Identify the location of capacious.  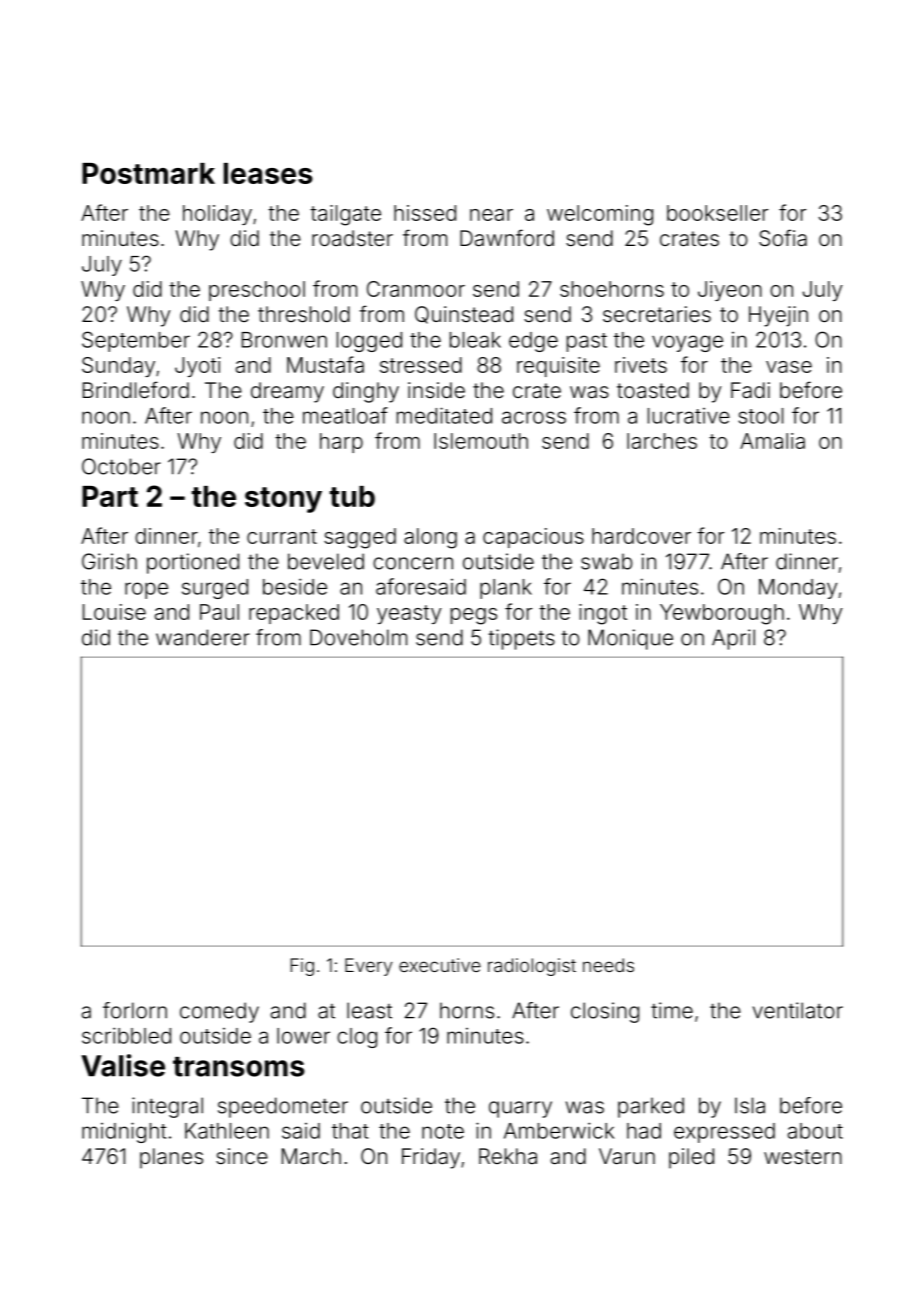
(533, 538).
